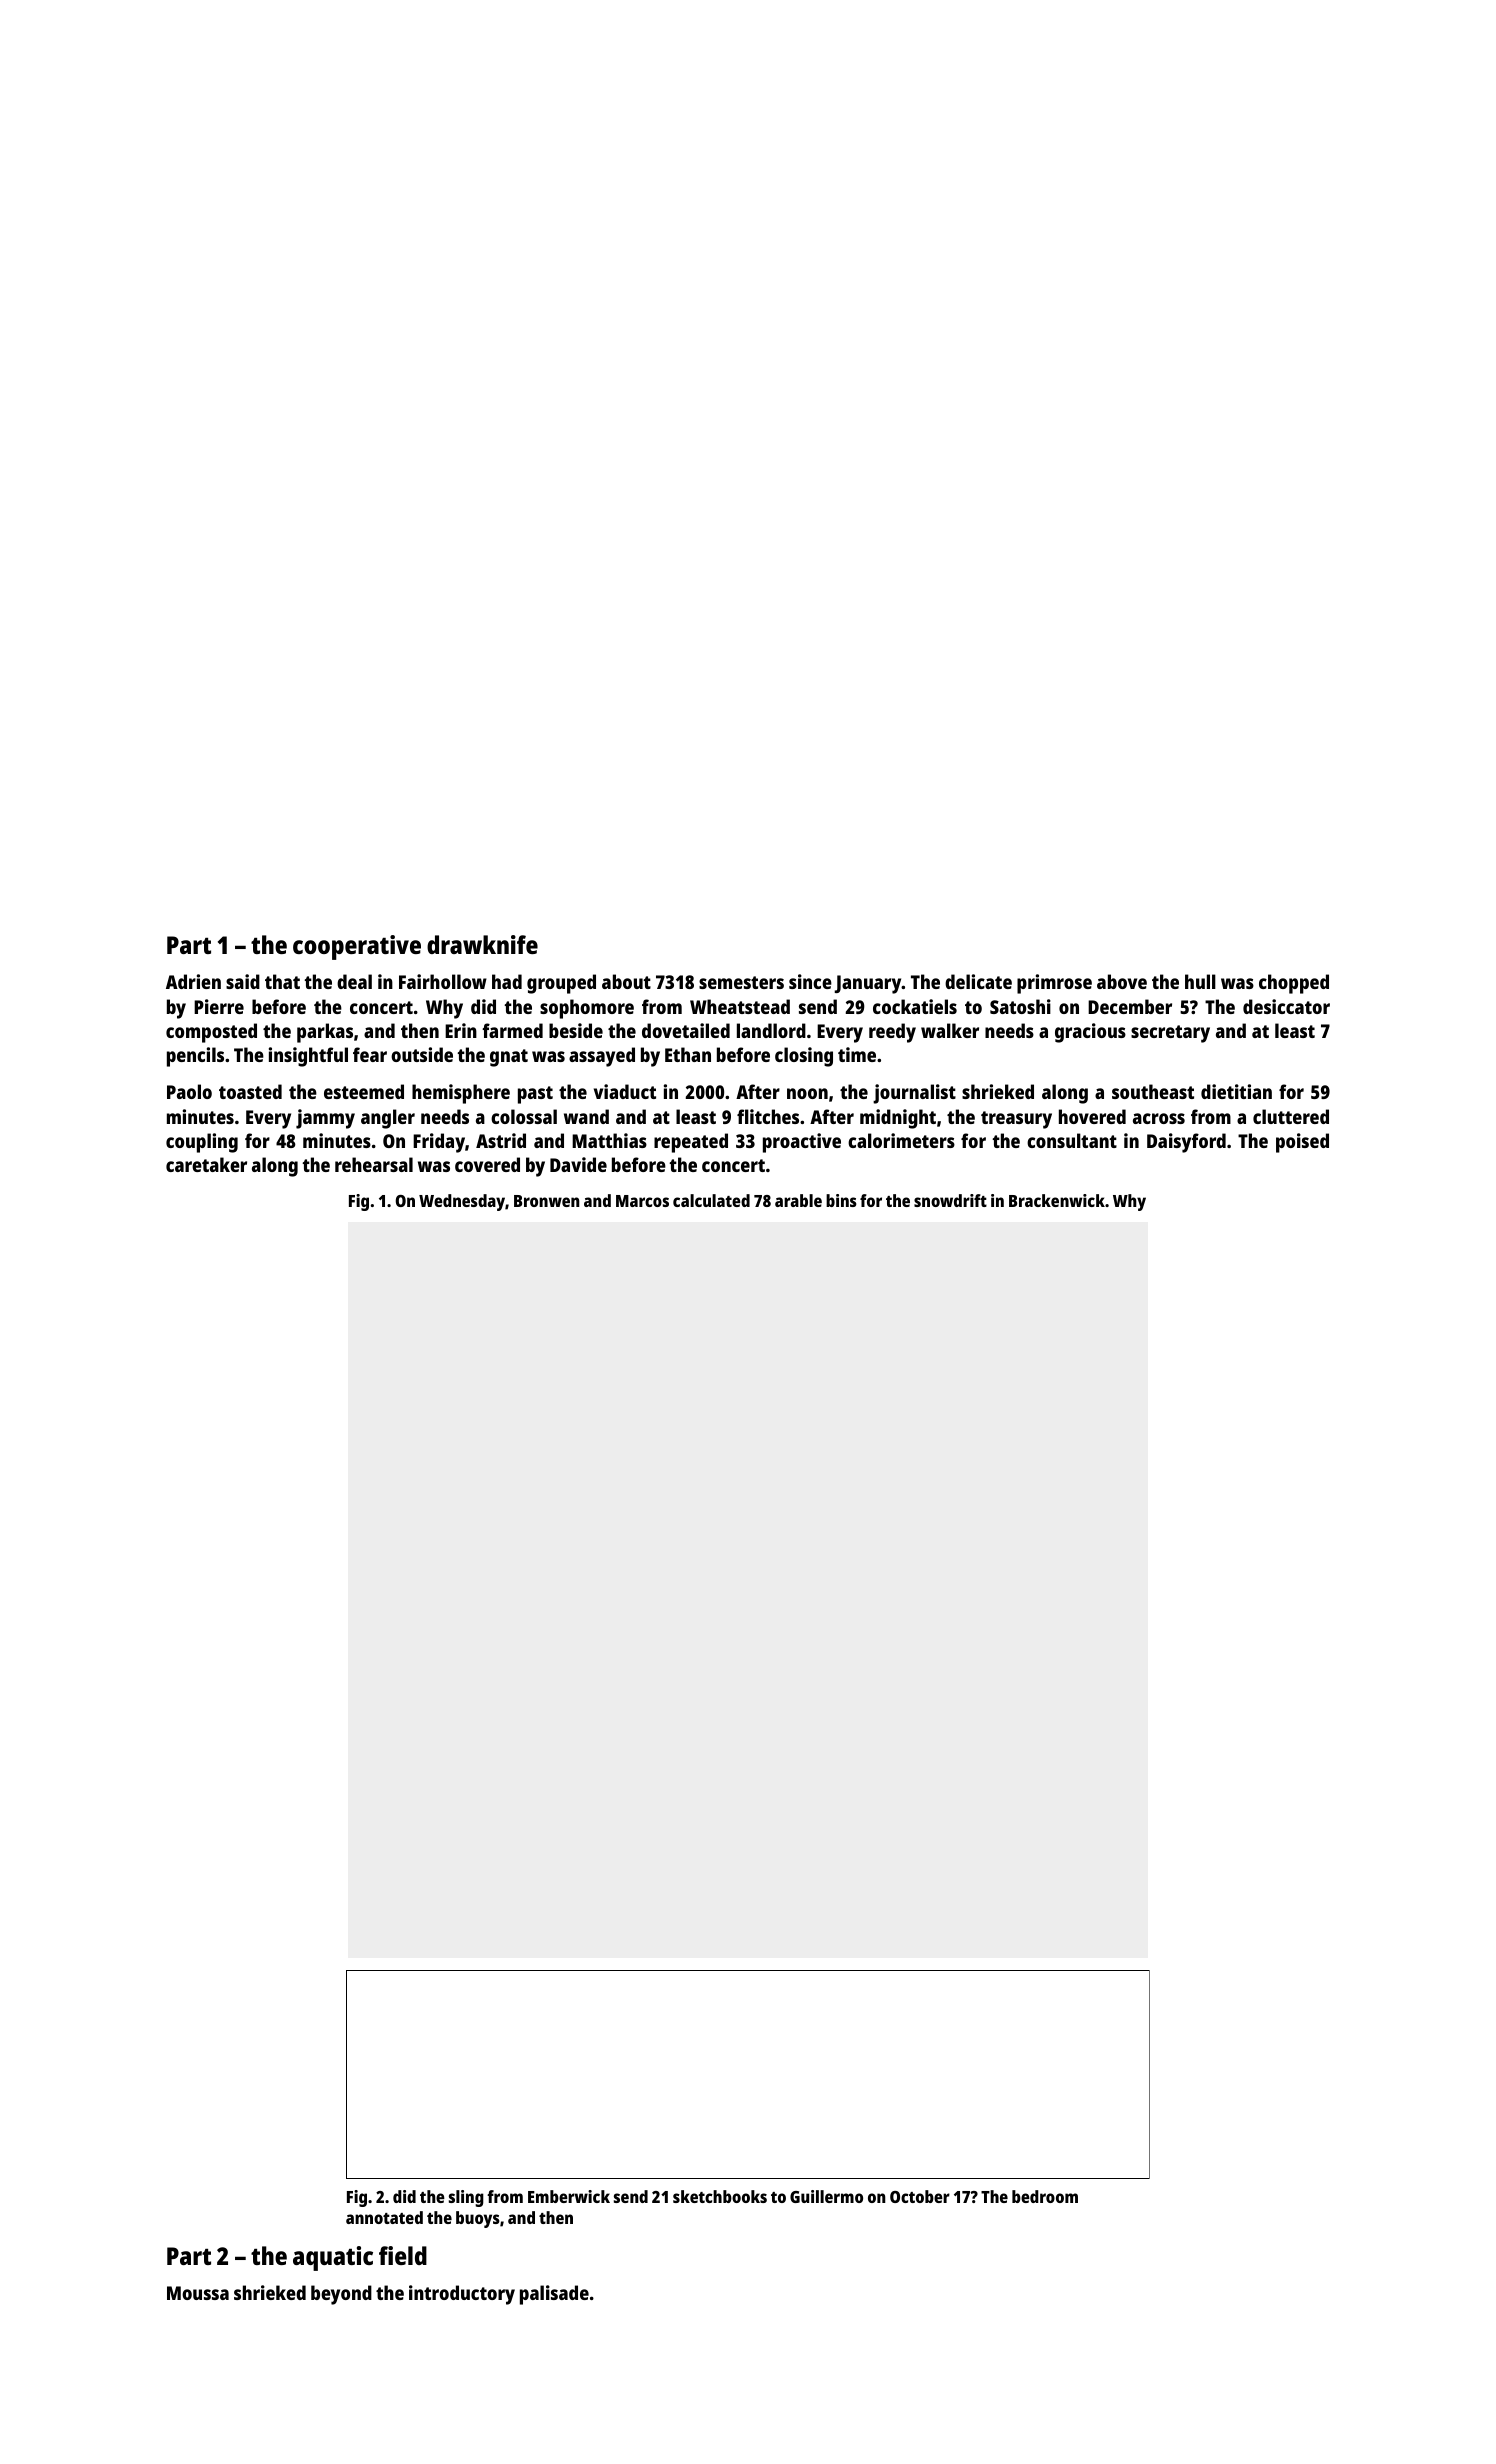  Describe the element at coordinates (642, 1201) in the image. I see `Marcos` at that location.
